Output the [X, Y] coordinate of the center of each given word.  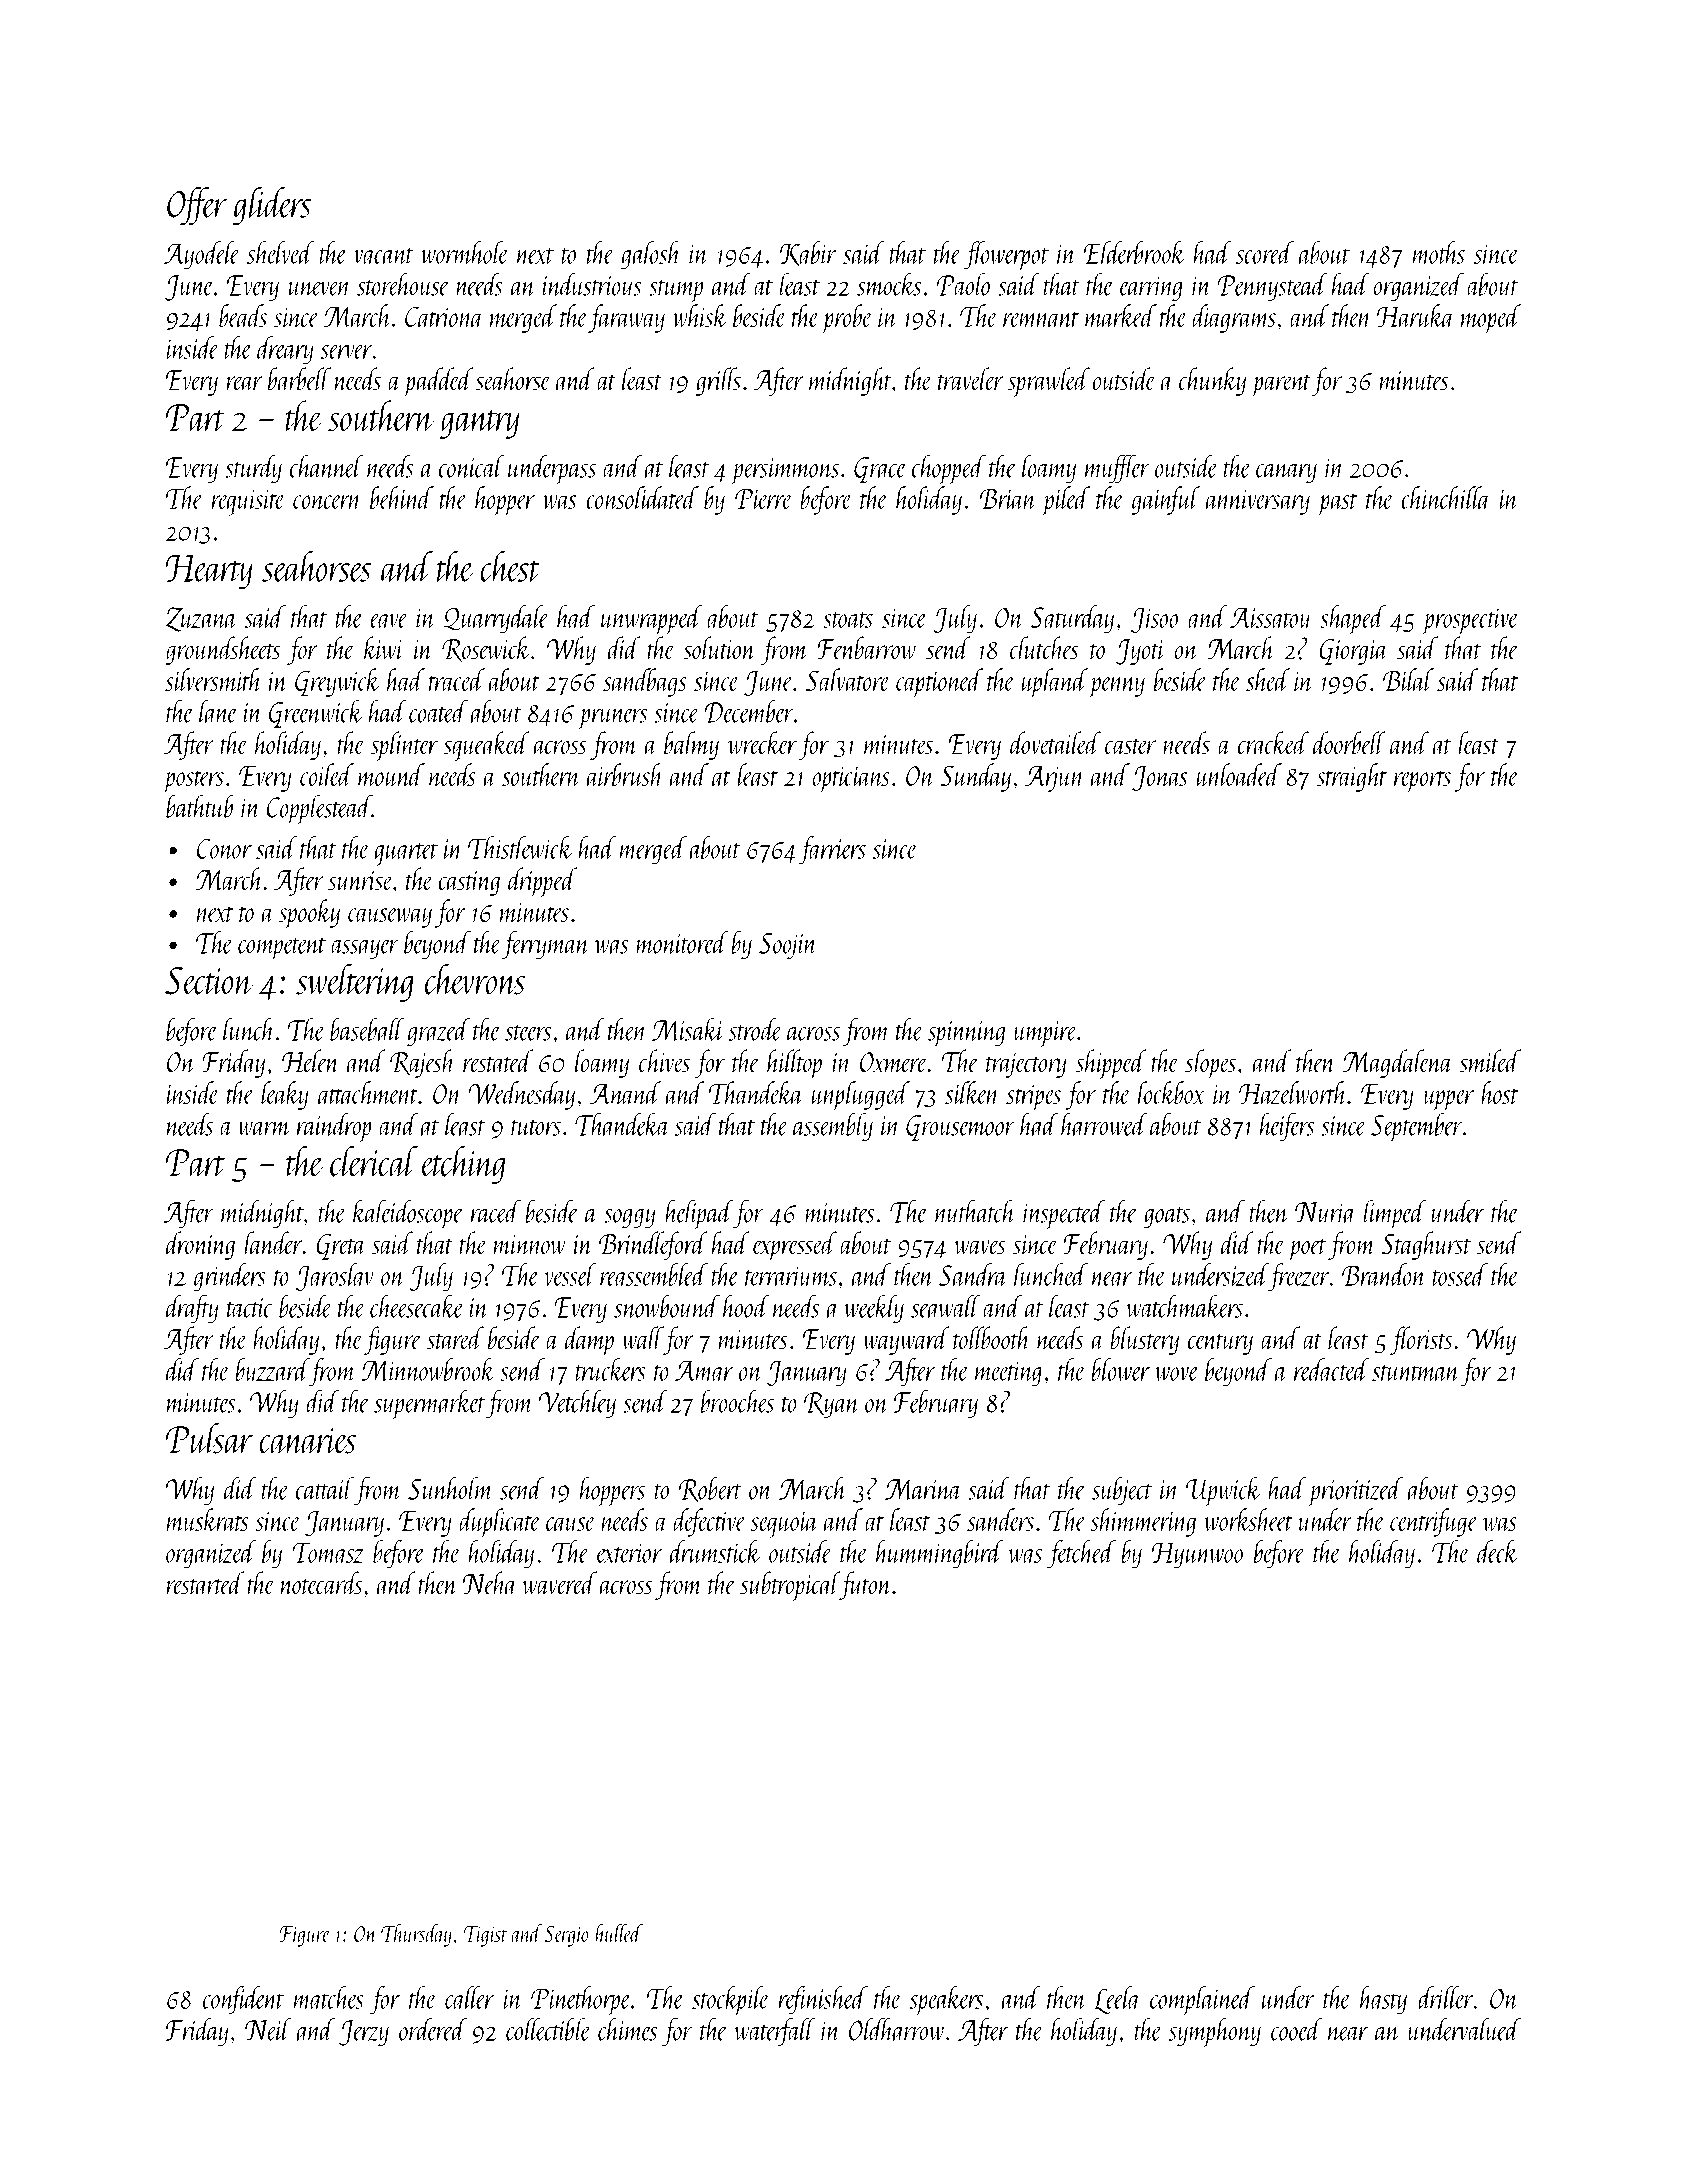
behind [402, 497]
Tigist [485, 1936]
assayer [365, 949]
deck [1498, 1551]
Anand [625, 1092]
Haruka [1416, 315]
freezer [1299, 1277]
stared [455, 1338]
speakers [946, 2001]
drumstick [715, 1551]
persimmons [785, 471]
